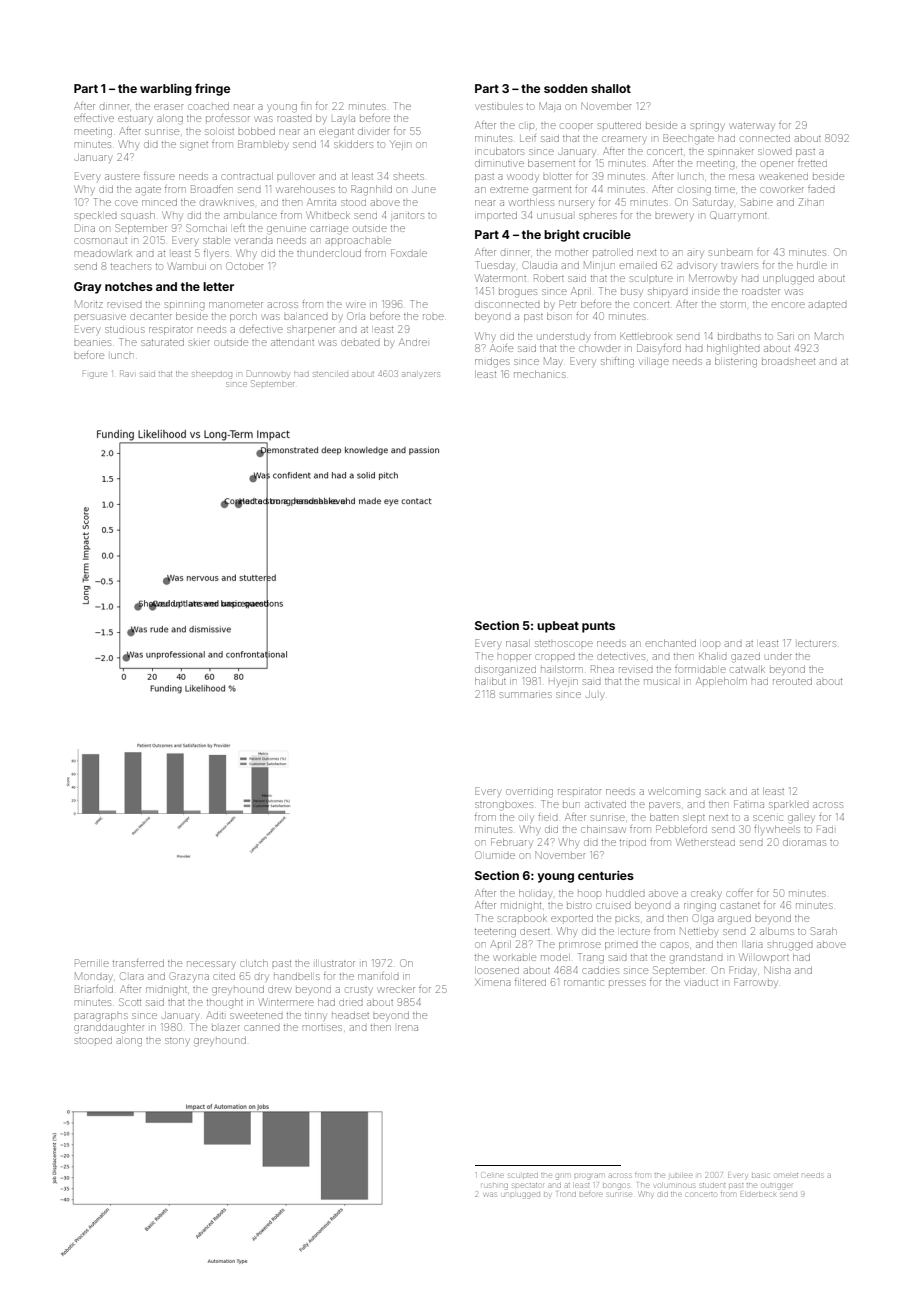 The image size is (924, 1308). What do you see at coordinates (501, 348) in the page?
I see `Aoife` at bounding box center [501, 348].
